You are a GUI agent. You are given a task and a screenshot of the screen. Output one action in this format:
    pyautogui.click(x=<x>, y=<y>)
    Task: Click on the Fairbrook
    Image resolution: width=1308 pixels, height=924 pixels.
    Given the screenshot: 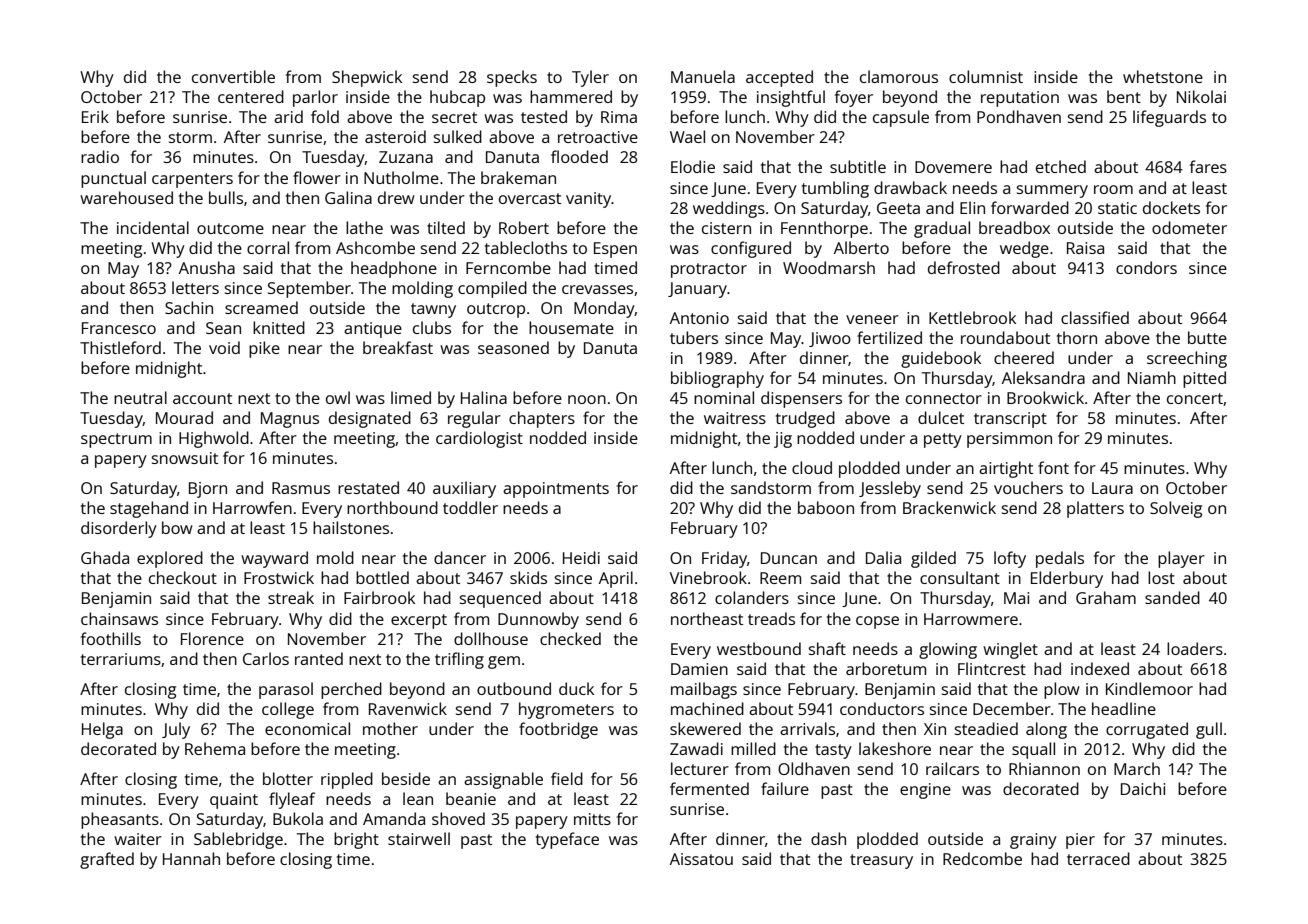 What is the action you would take?
    pyautogui.click(x=379, y=597)
